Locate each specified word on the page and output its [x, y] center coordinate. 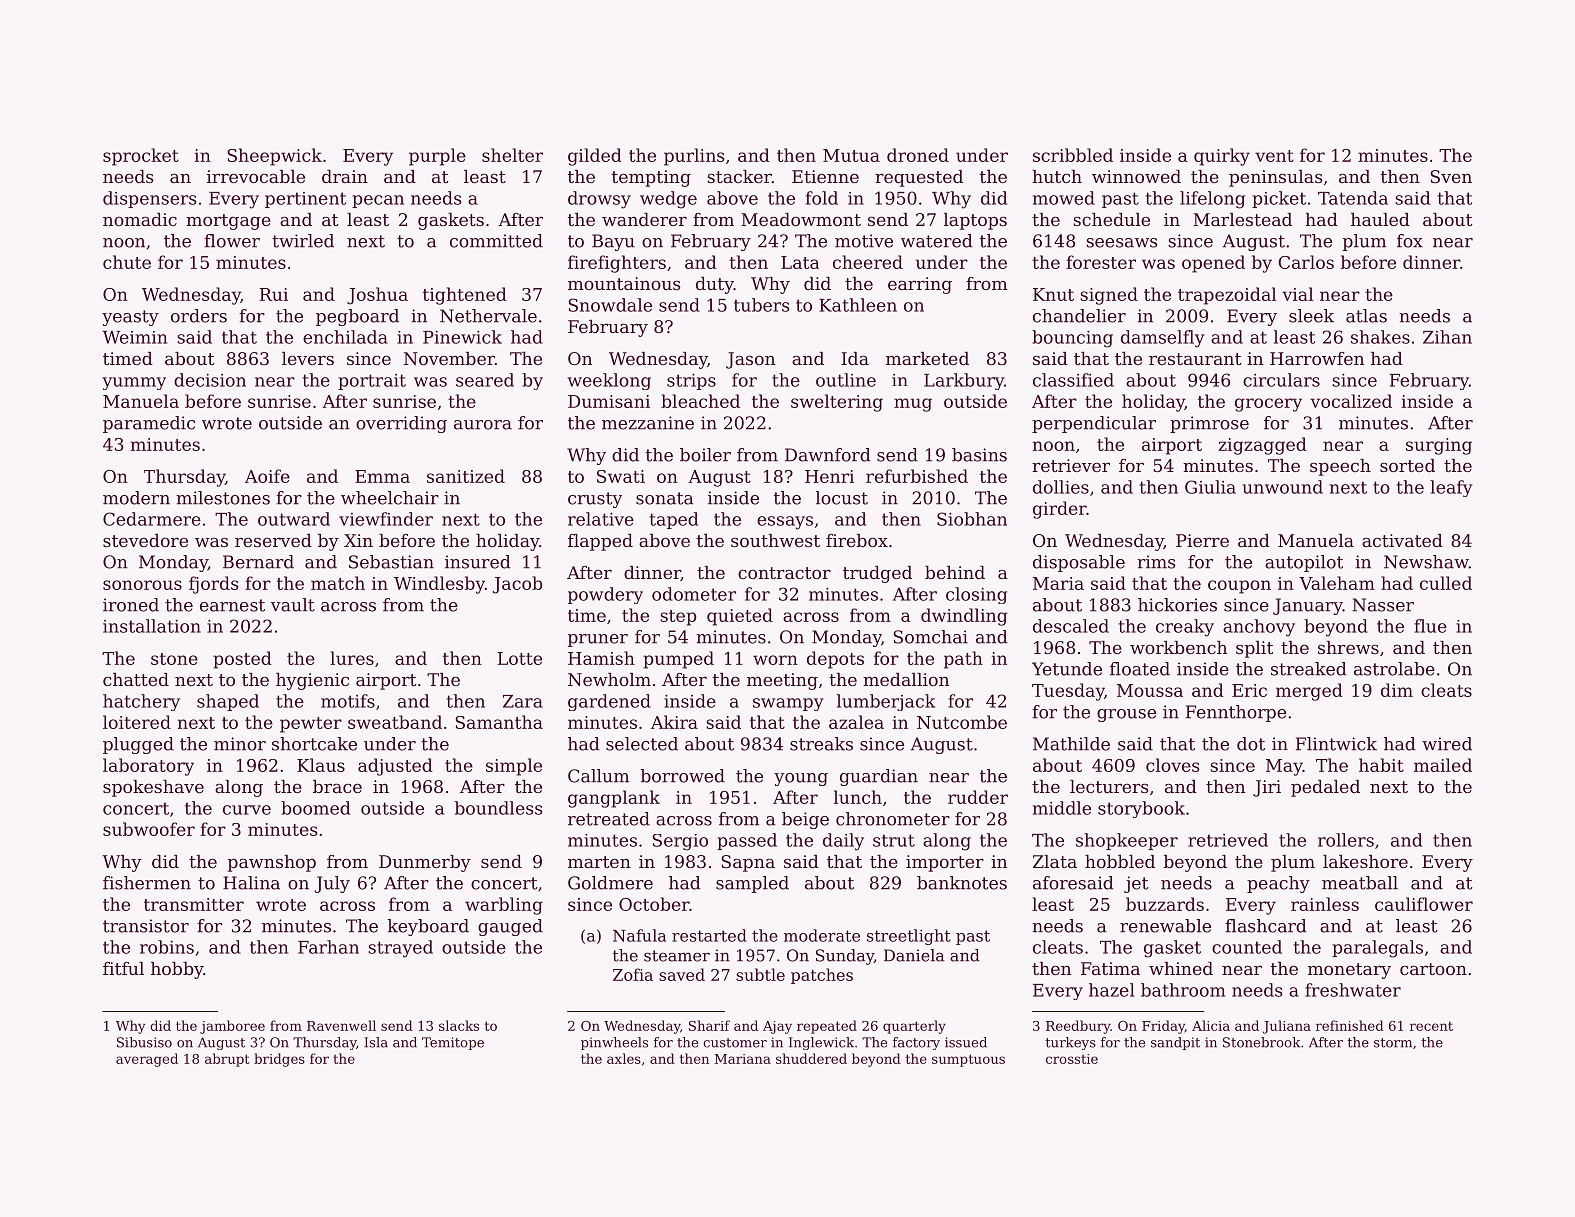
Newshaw [1426, 562]
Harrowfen [1317, 358]
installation [152, 626]
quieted [740, 617]
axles [624, 1058]
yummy [134, 383]
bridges [279, 1060]
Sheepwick [275, 157]
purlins [694, 157]
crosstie [1072, 1059]
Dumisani [609, 401]
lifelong [1212, 200]
